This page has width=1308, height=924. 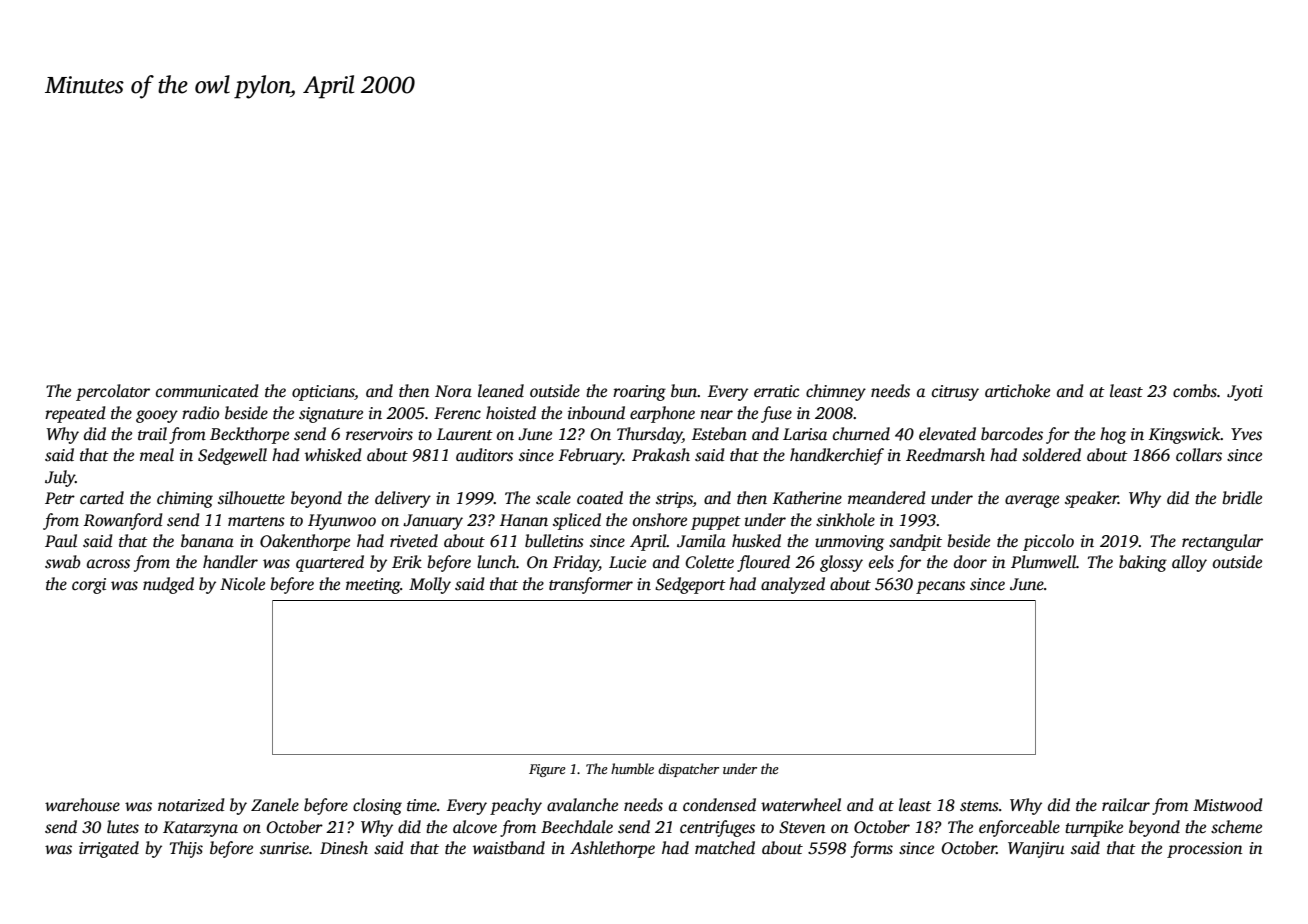 I want to click on communicated, so click(x=207, y=391).
